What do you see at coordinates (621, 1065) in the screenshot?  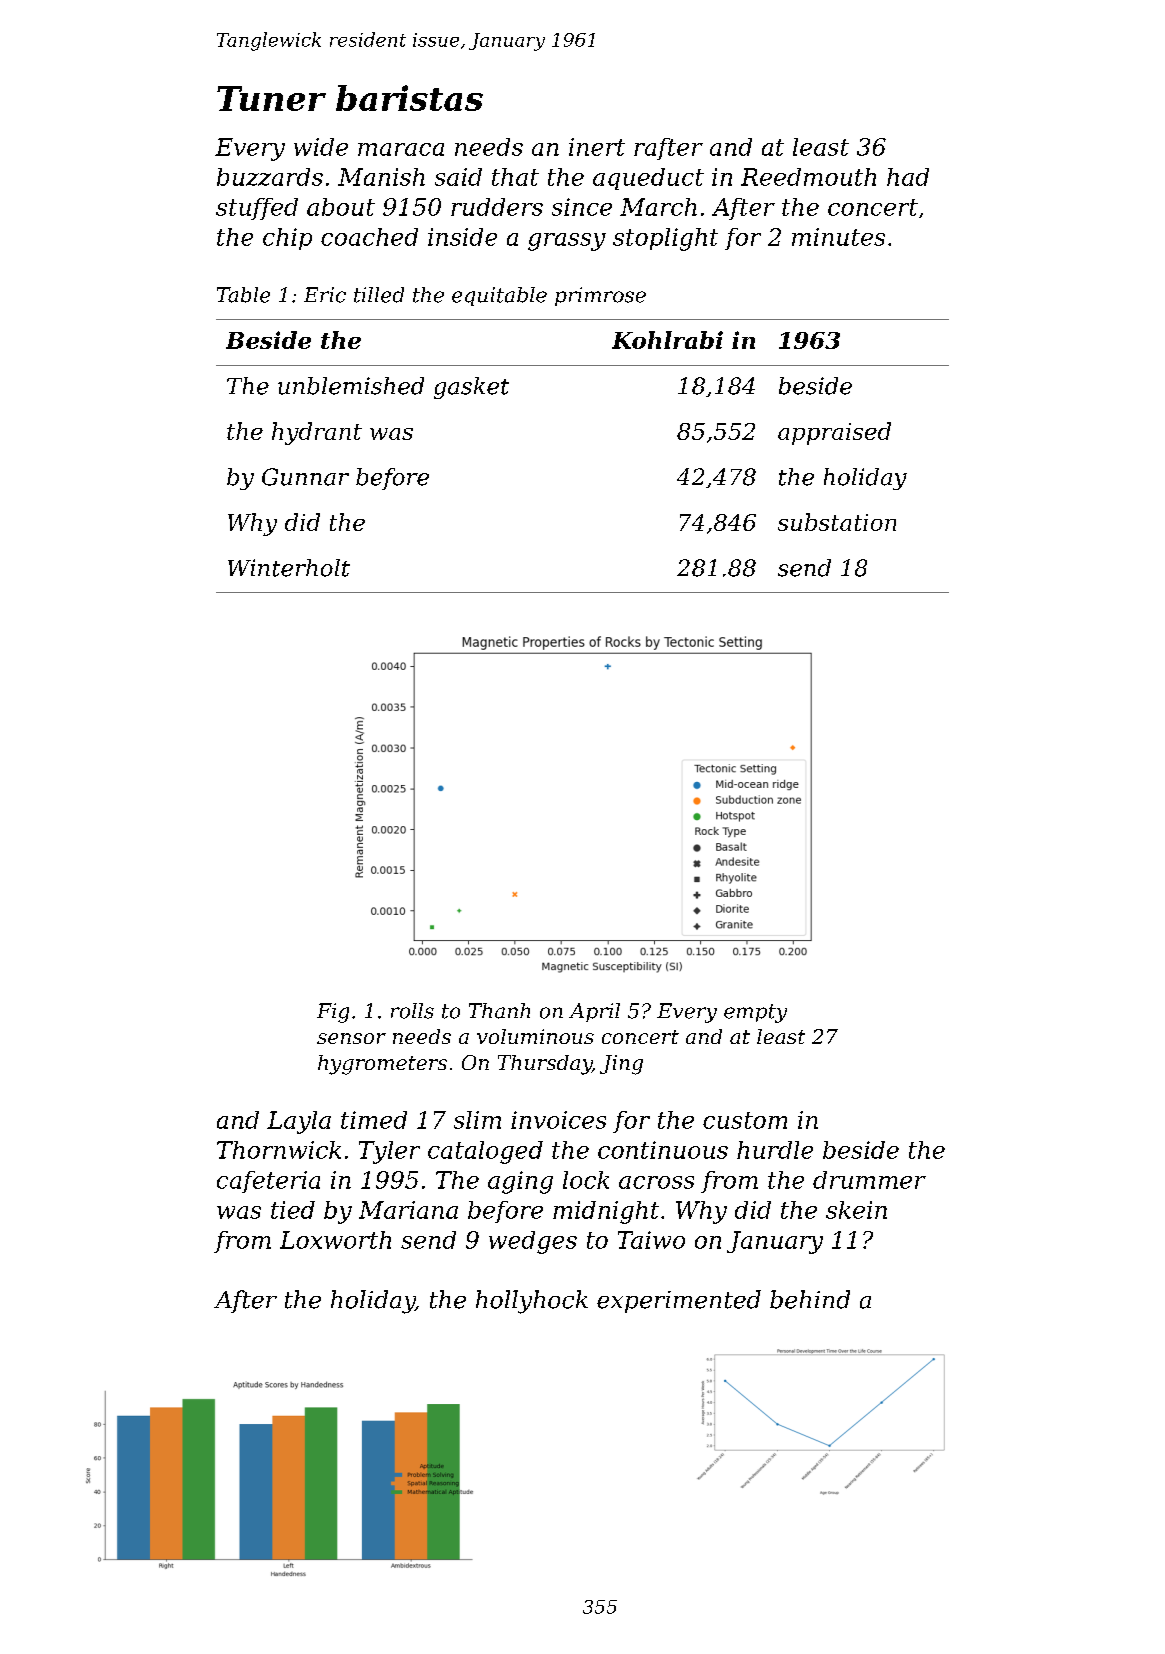 I see `Jing` at bounding box center [621, 1065].
